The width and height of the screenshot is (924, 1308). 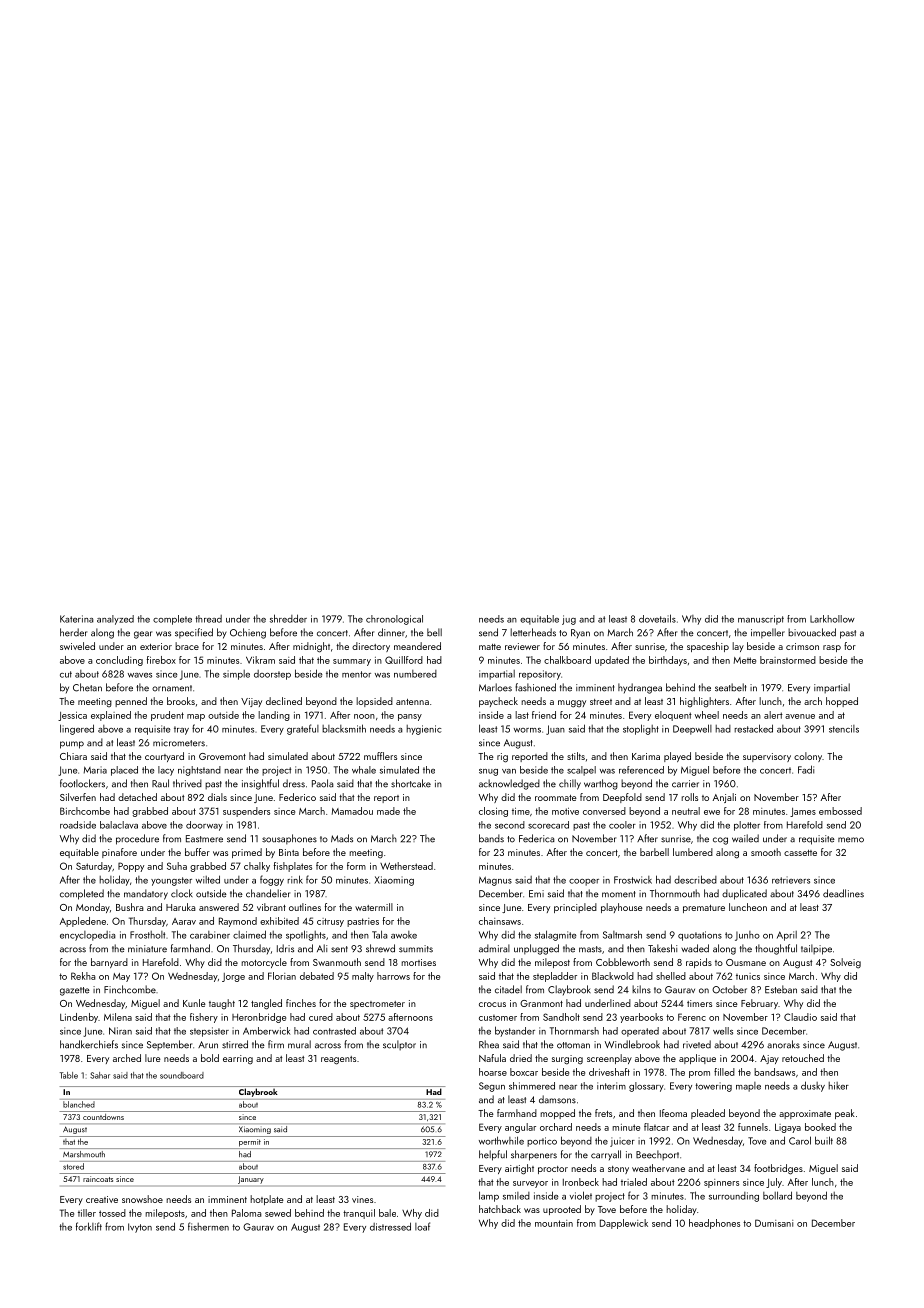 What do you see at coordinates (845, 1114) in the screenshot?
I see `peak` at bounding box center [845, 1114].
